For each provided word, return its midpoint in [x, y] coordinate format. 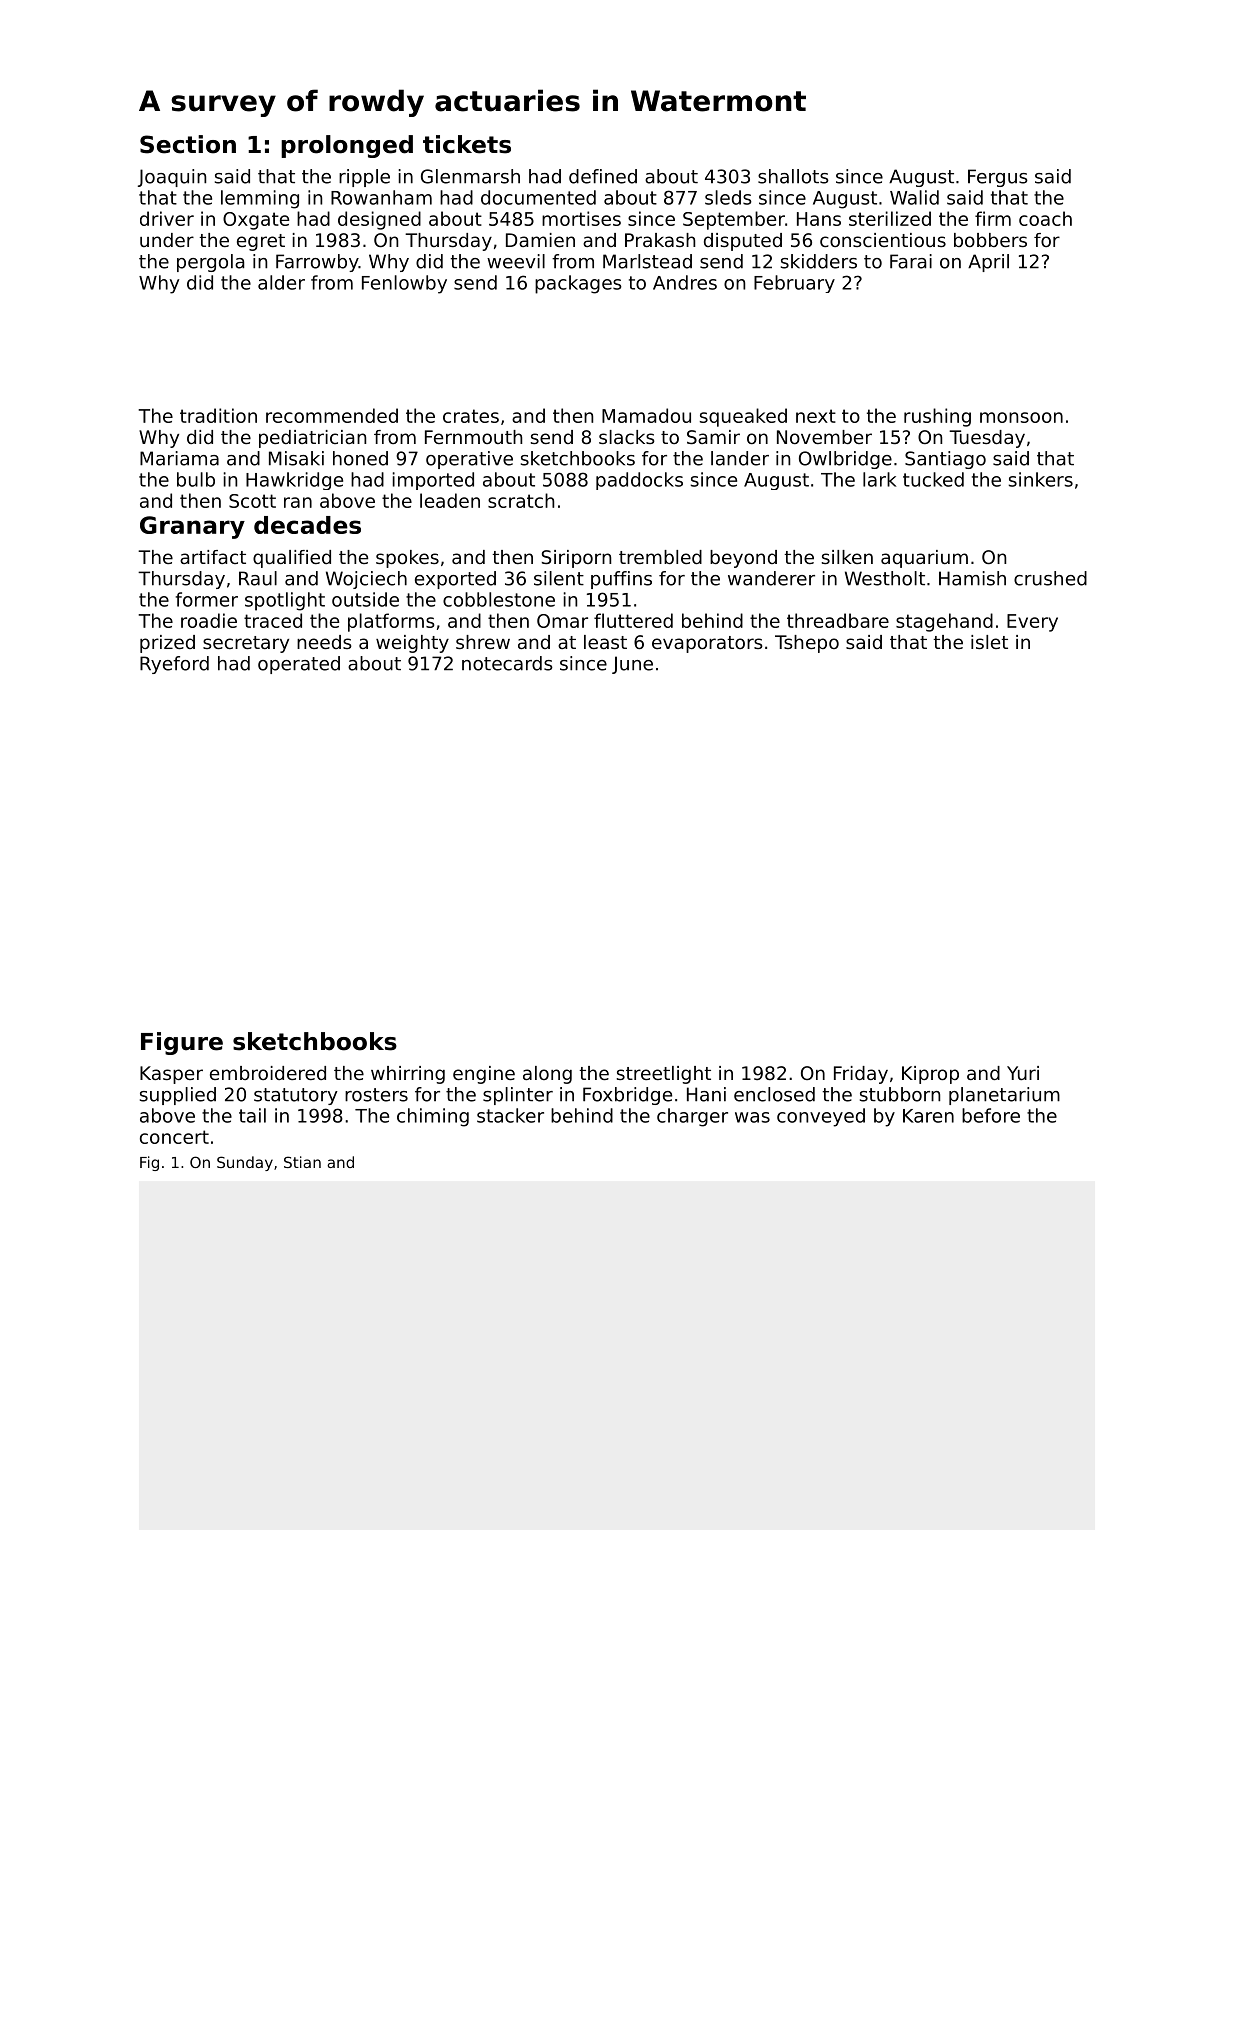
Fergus [998, 178]
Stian [302, 1162]
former [207, 599]
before [991, 1115]
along [547, 1075]
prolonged [347, 146]
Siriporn [576, 559]
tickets [467, 144]
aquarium [924, 559]
